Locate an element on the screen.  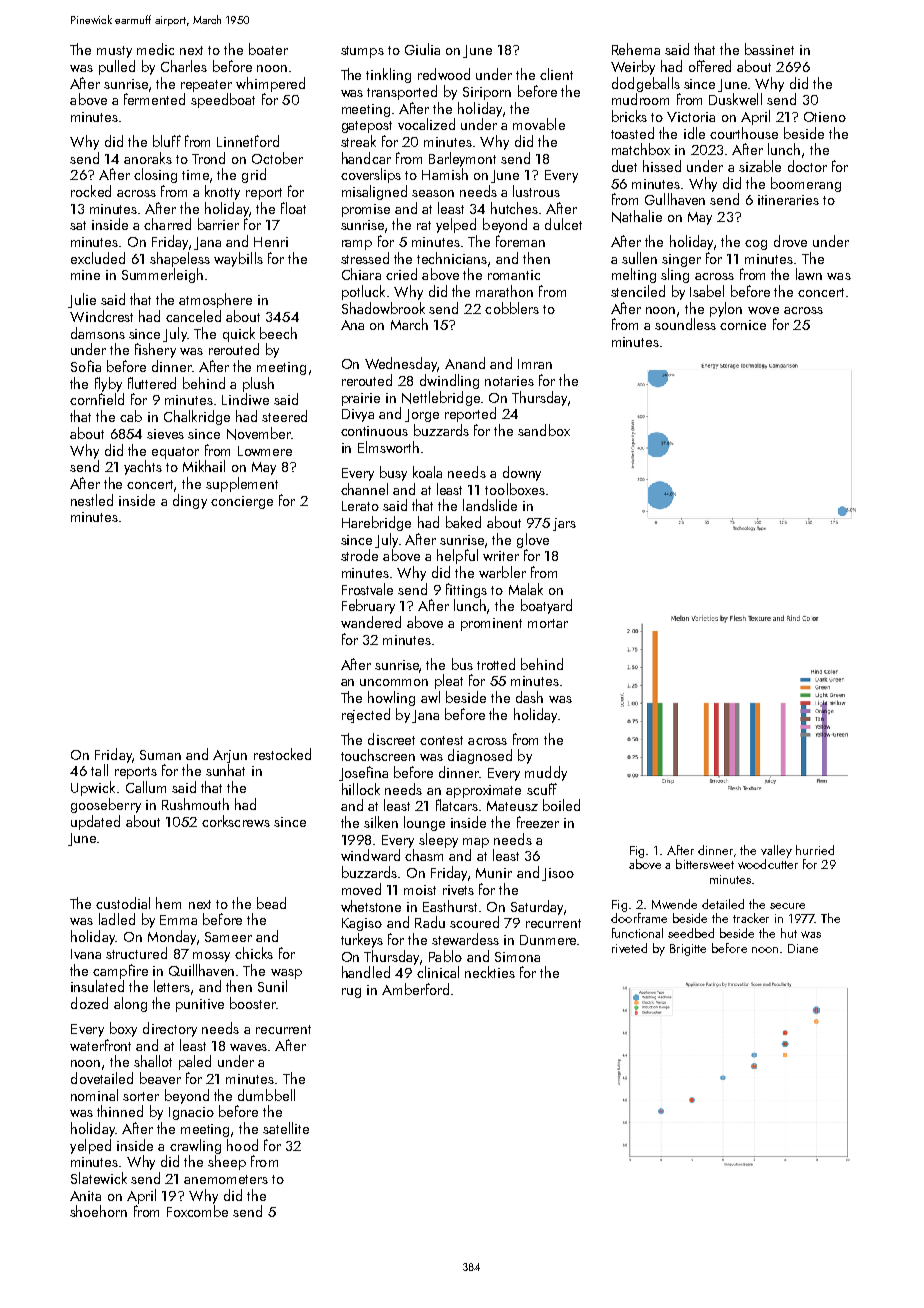
hurried is located at coordinates (815, 850).
